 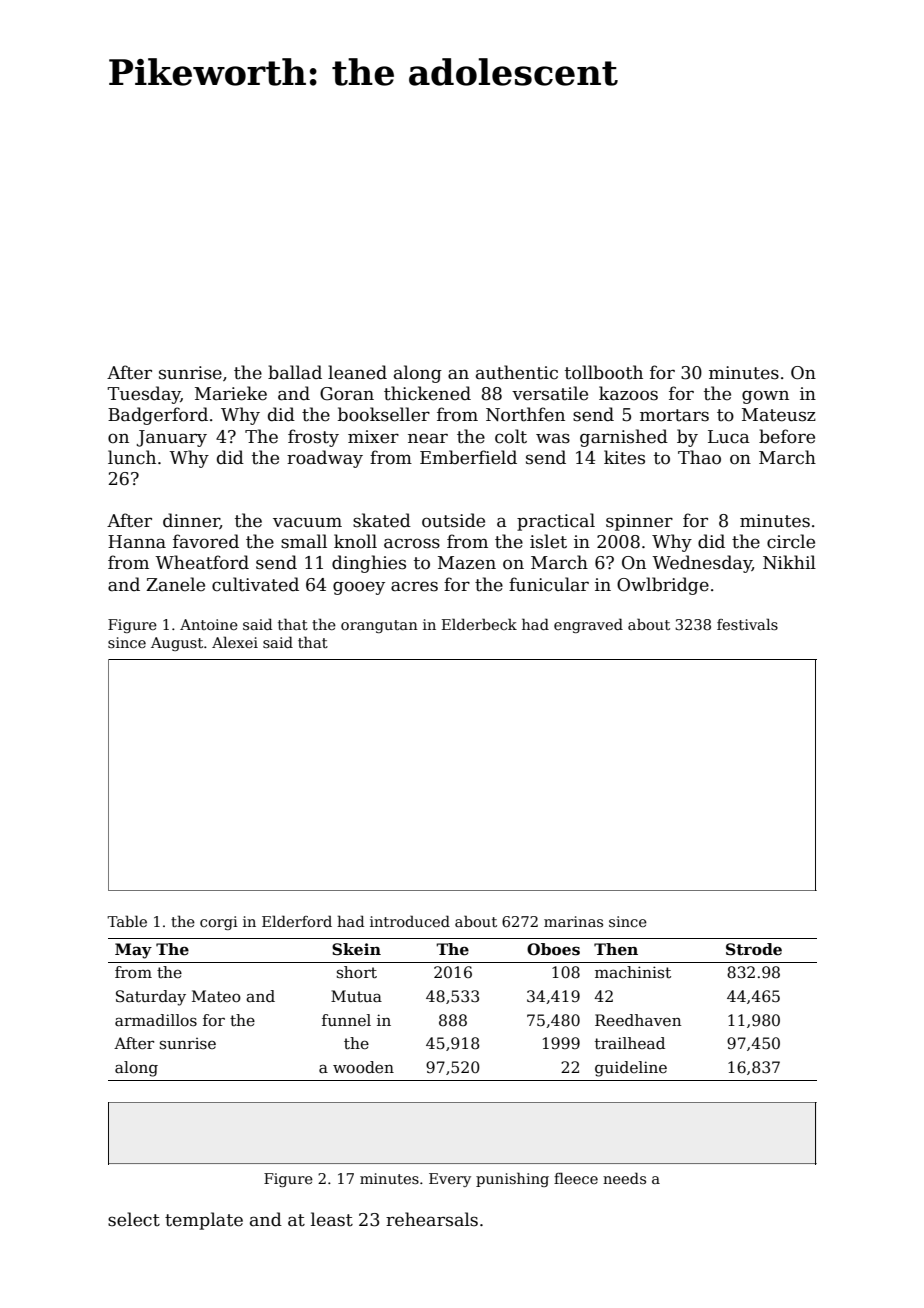 I want to click on armadillos, so click(x=156, y=1020).
